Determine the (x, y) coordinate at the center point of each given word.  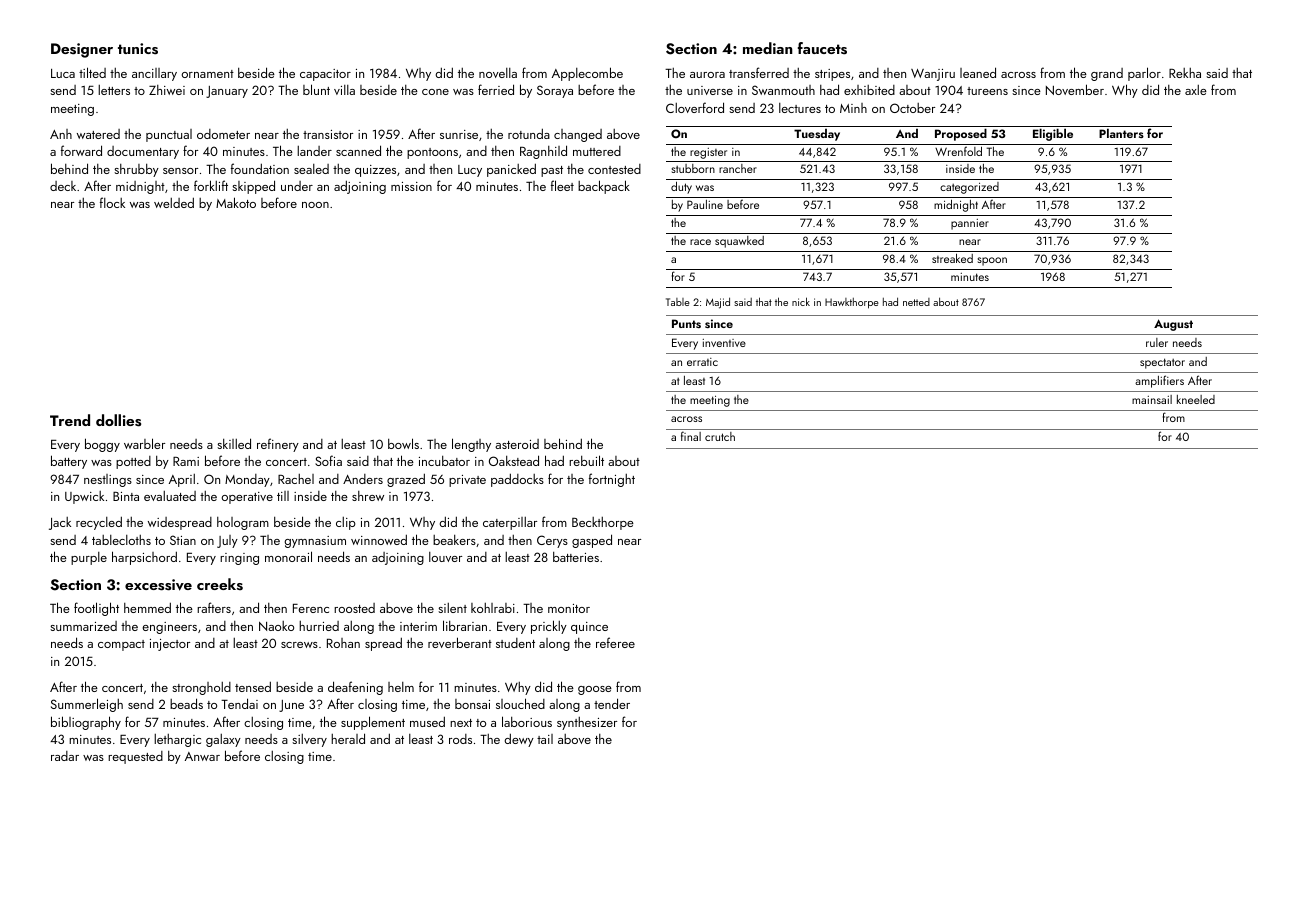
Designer (82, 50)
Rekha (1185, 73)
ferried (496, 89)
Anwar (202, 756)
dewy (519, 740)
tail (545, 739)
